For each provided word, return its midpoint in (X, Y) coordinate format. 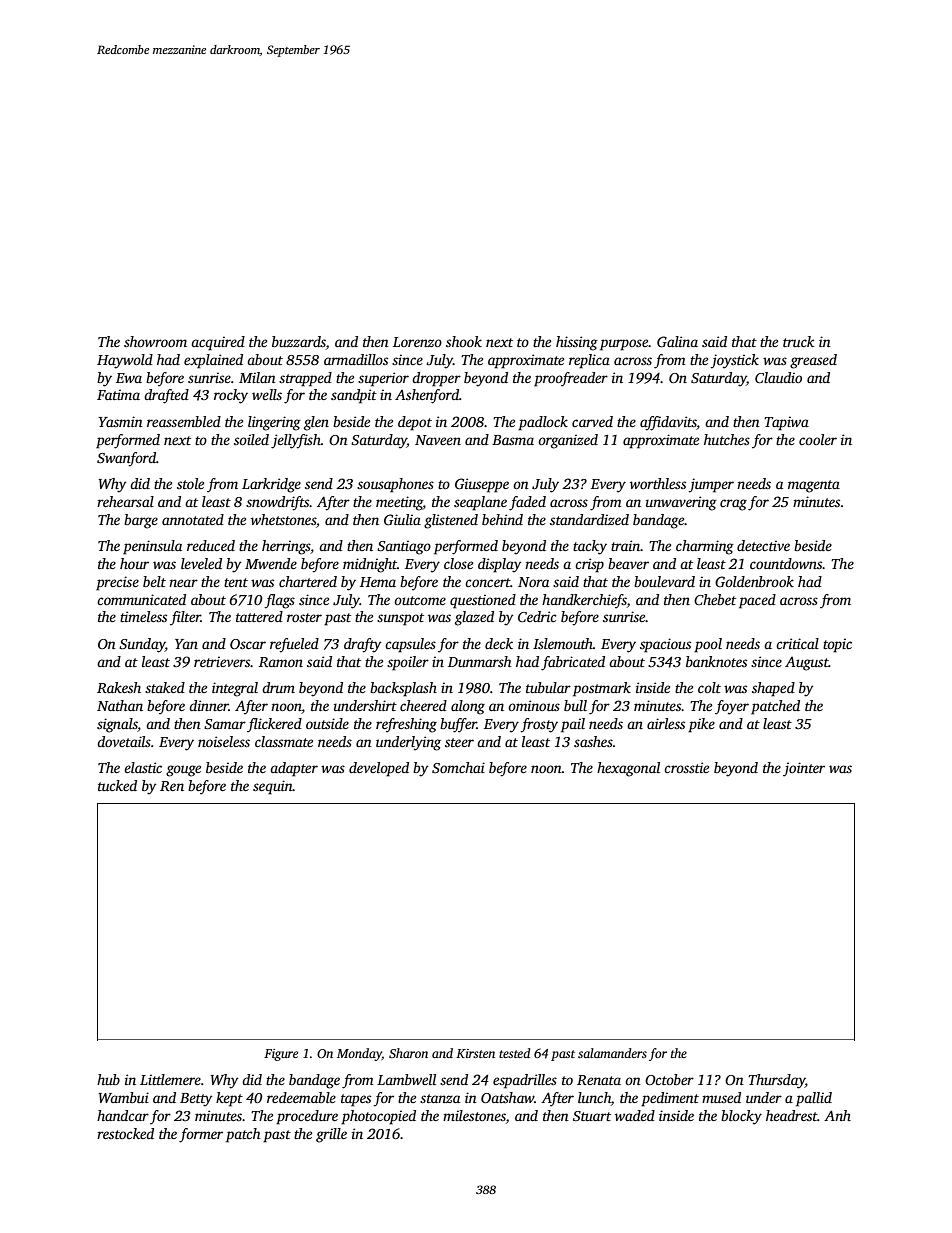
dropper (436, 379)
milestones (474, 1115)
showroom (155, 341)
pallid (814, 1099)
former (201, 1135)
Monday (359, 1054)
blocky (741, 1117)
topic (837, 645)
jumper (711, 485)
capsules (410, 645)
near (183, 583)
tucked (117, 785)
